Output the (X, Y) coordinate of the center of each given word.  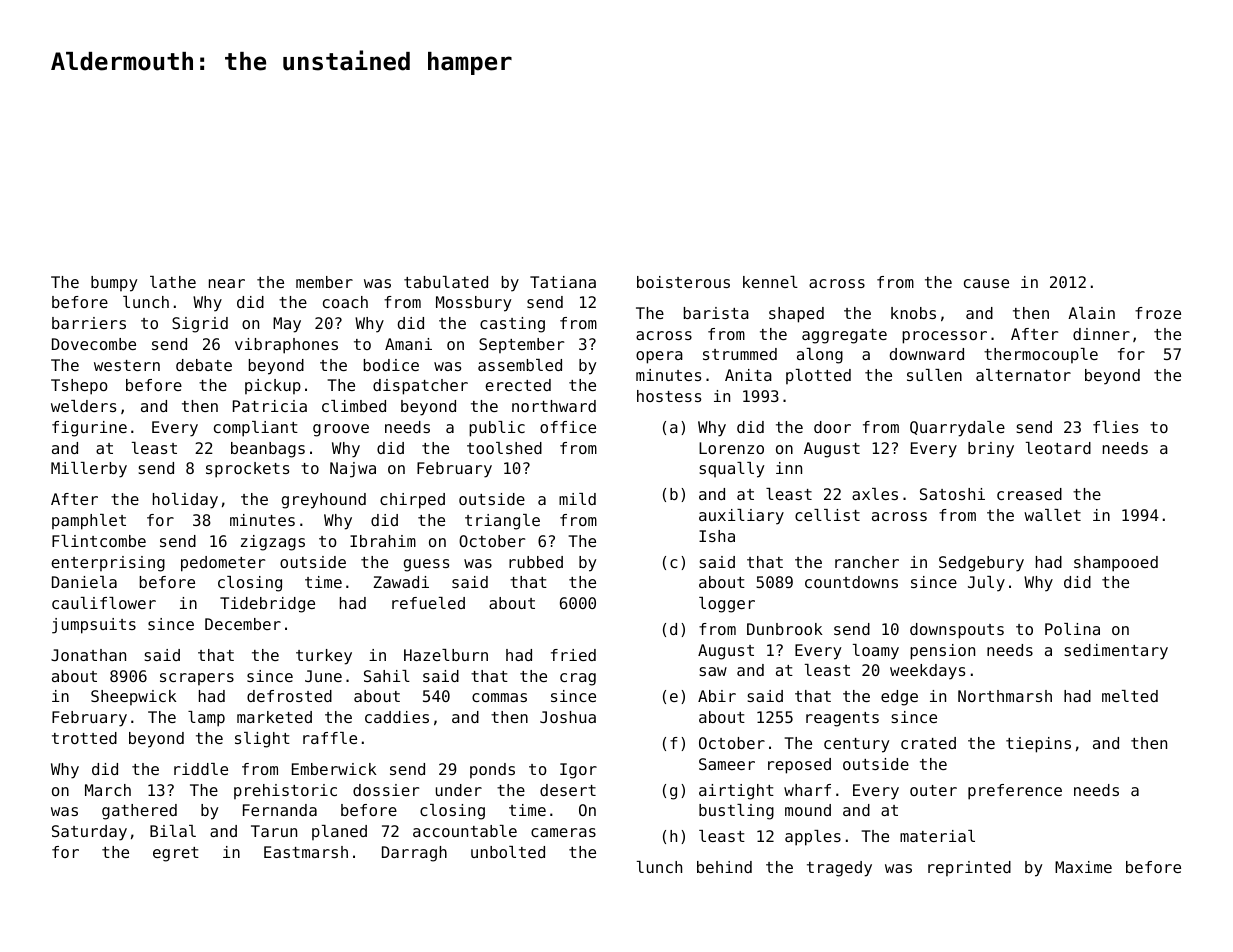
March (108, 790)
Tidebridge (267, 605)
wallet (1052, 515)
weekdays (927, 672)
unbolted (508, 852)
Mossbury (473, 304)
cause (986, 283)
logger (727, 605)
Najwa (353, 470)
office (568, 427)
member (324, 282)
